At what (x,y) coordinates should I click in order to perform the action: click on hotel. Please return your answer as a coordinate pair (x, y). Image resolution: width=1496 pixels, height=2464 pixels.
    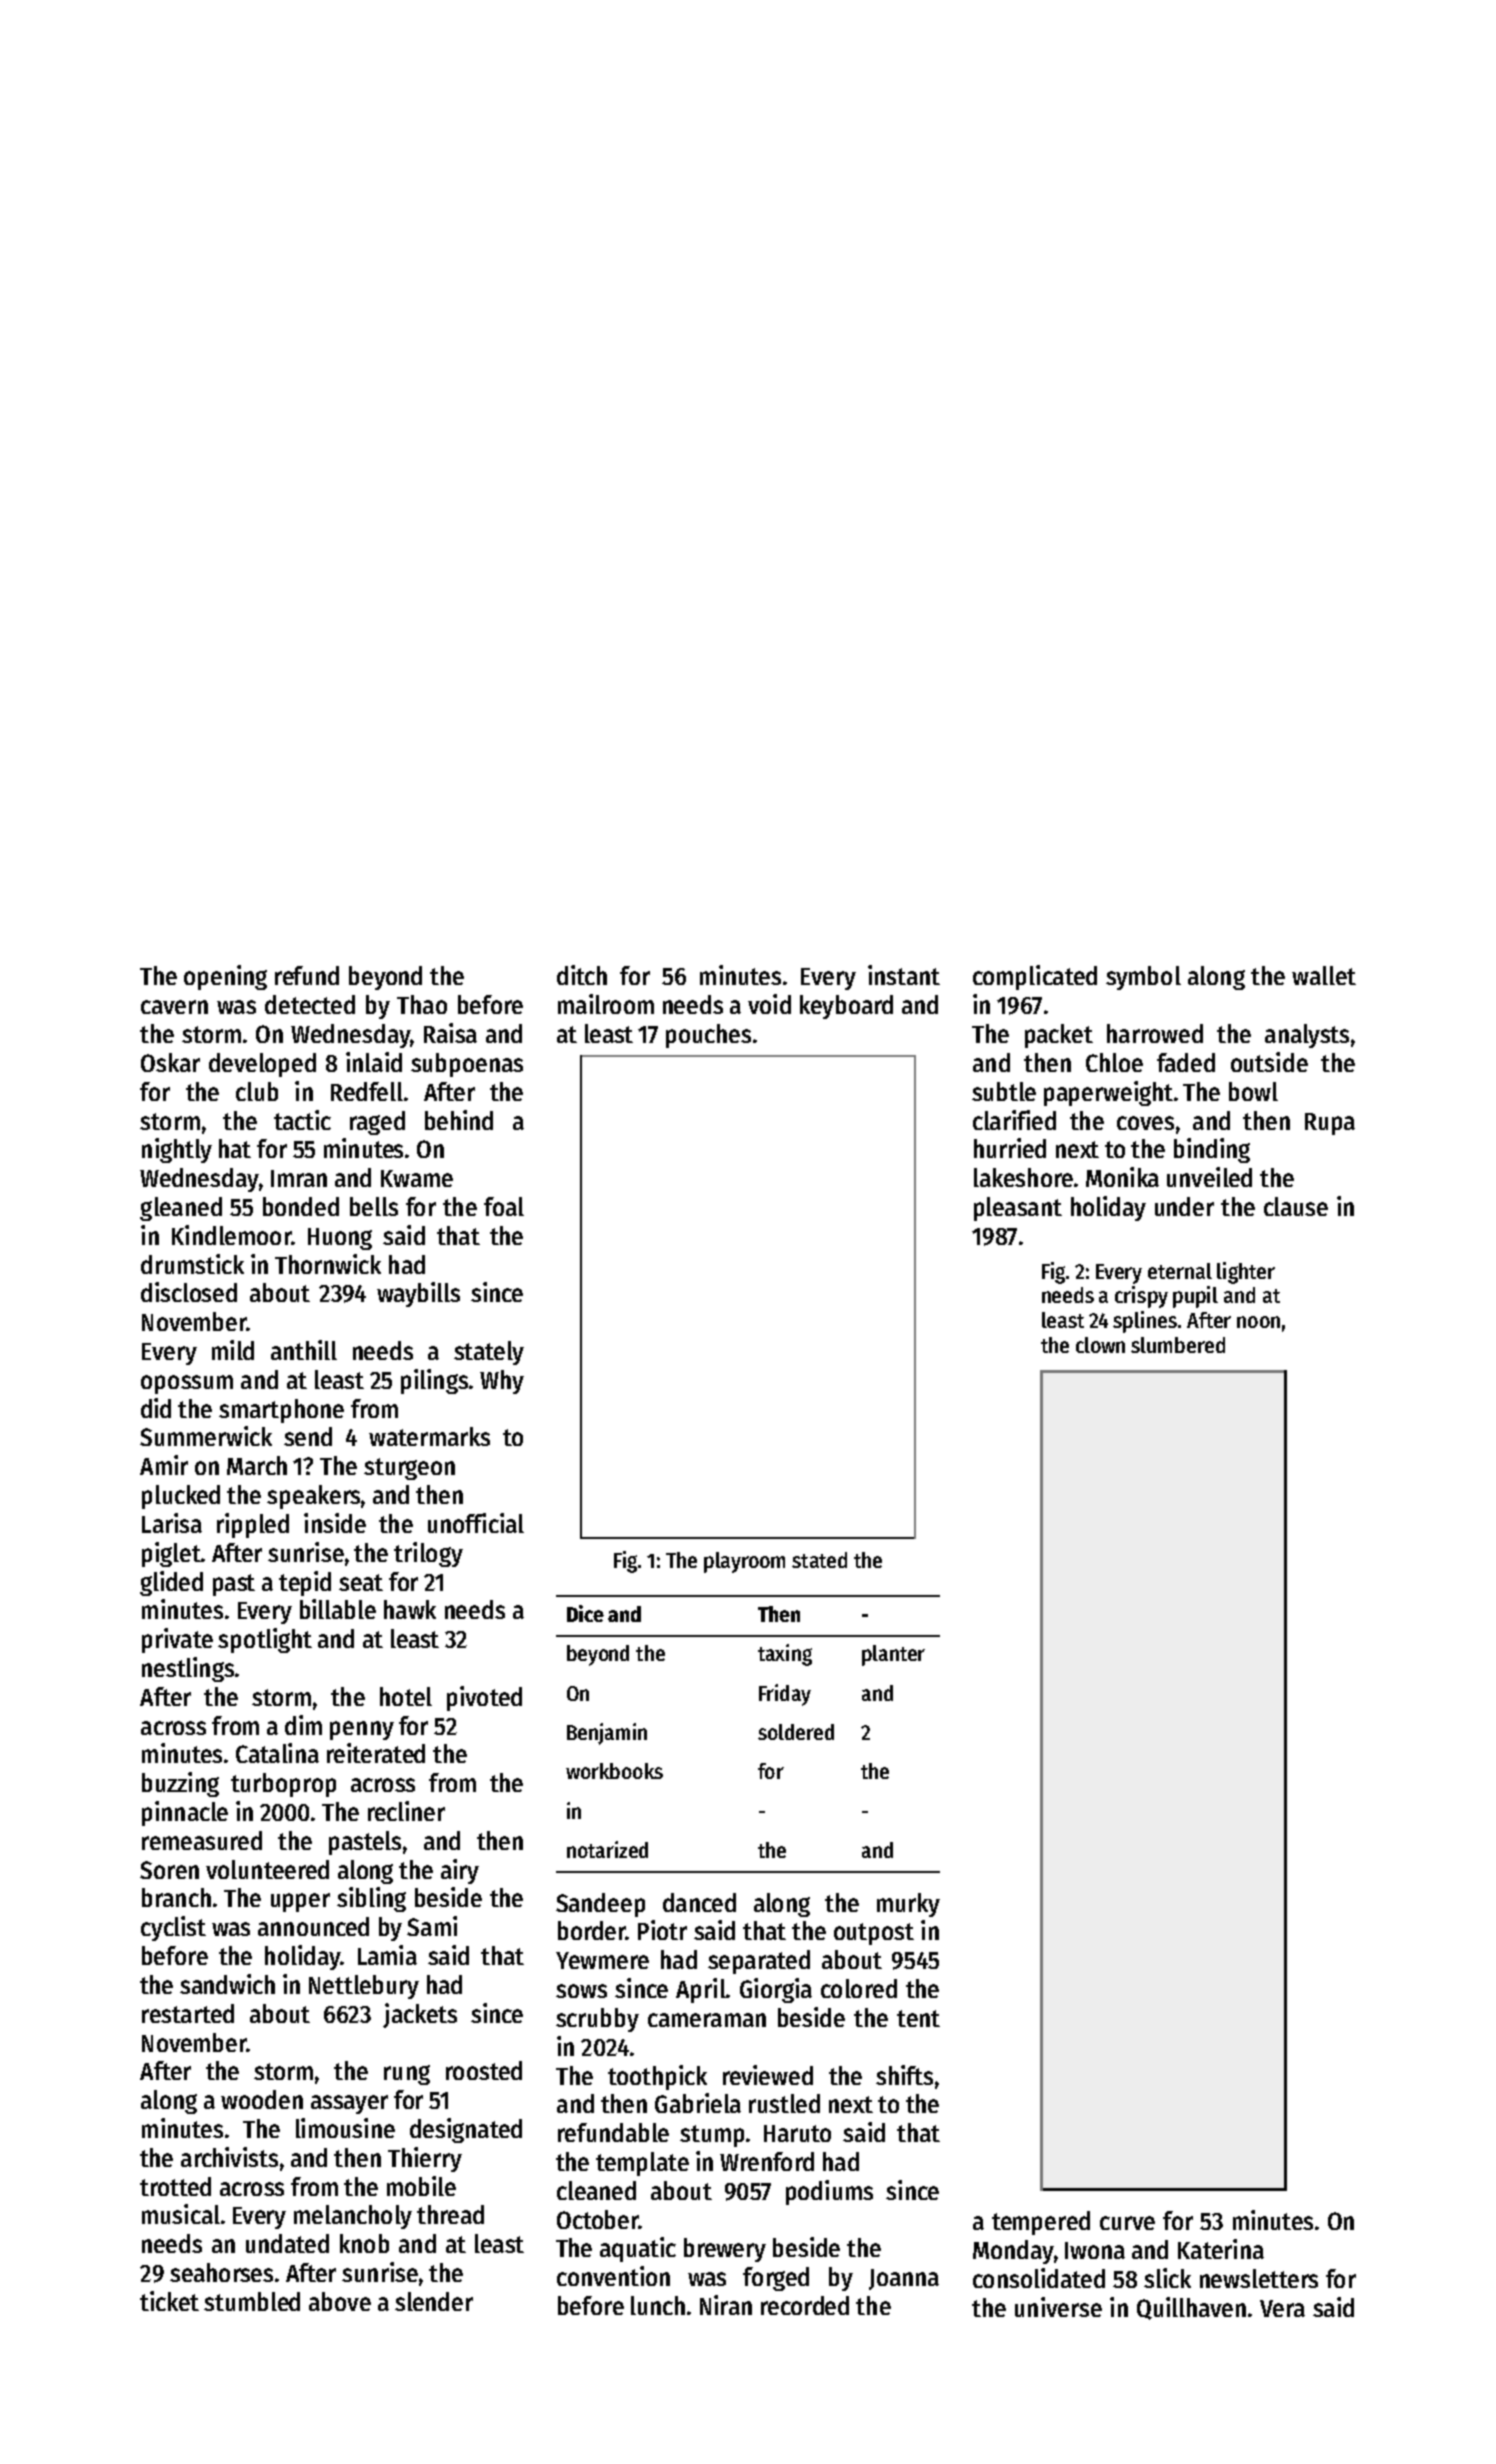
    Looking at the image, I should click on (406, 1696).
